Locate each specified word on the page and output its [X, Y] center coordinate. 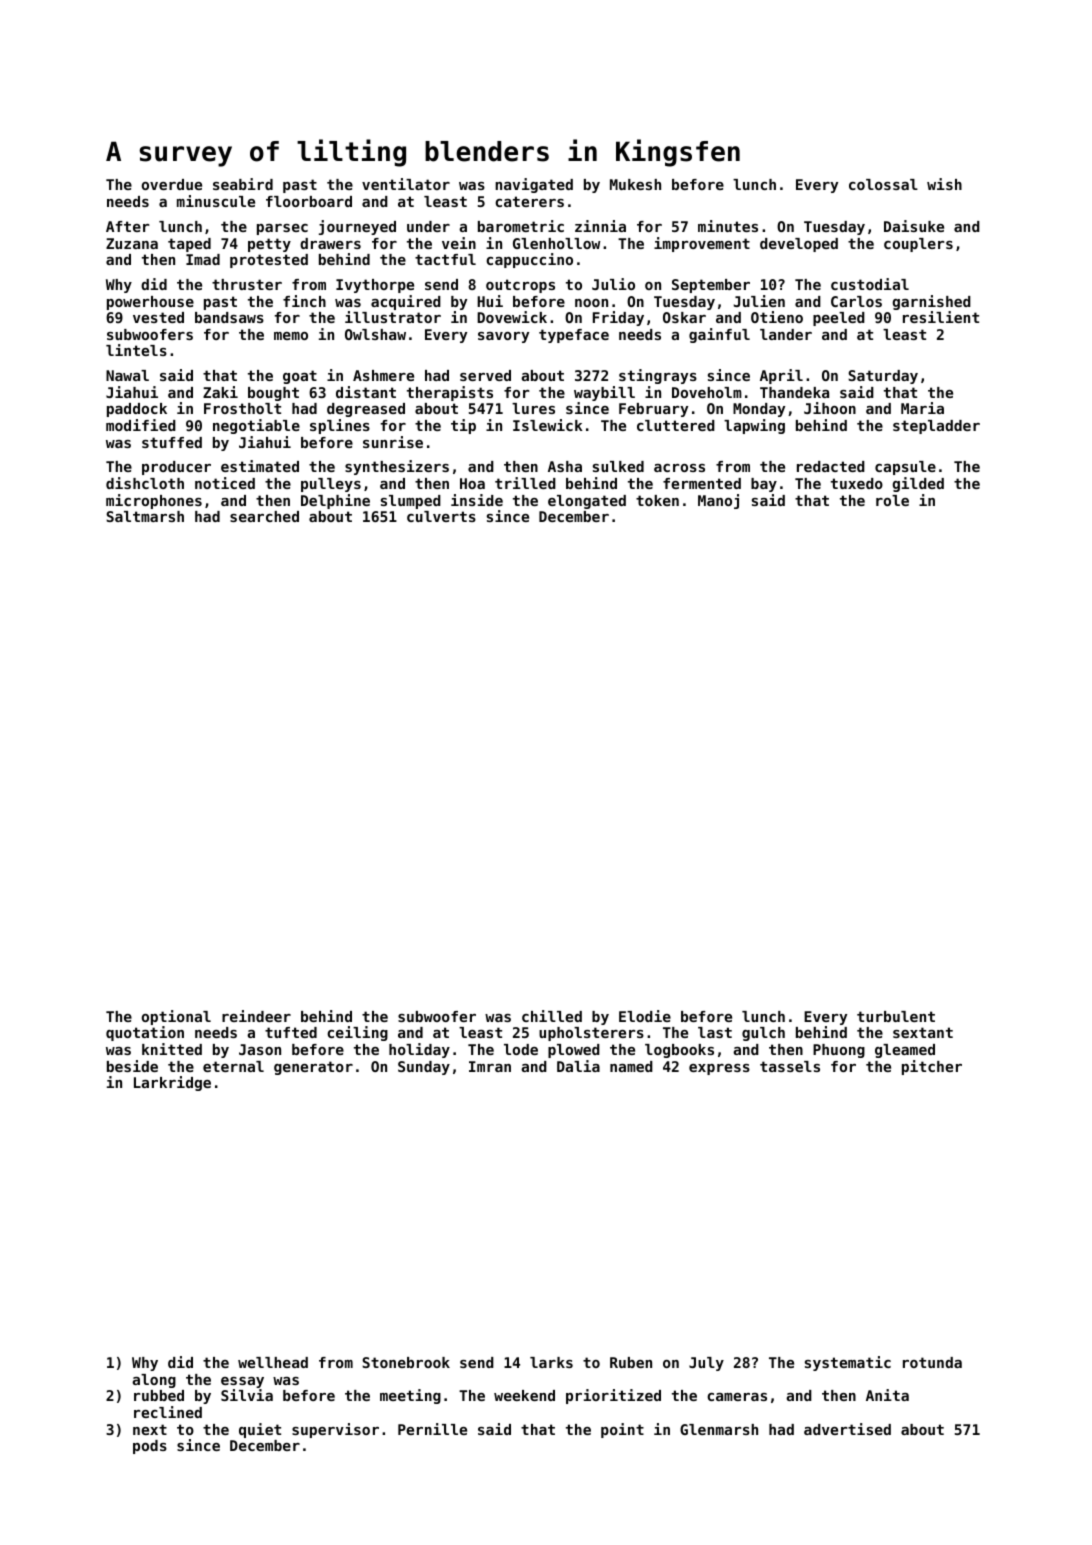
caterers [529, 201]
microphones [154, 501]
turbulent [896, 1016]
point [622, 1430]
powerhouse [150, 303]
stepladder [936, 427]
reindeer [256, 1016]
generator [313, 1068]
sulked [618, 466]
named [631, 1066]
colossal [883, 184]
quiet [260, 1430]
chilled [552, 1016]
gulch [763, 1034]
